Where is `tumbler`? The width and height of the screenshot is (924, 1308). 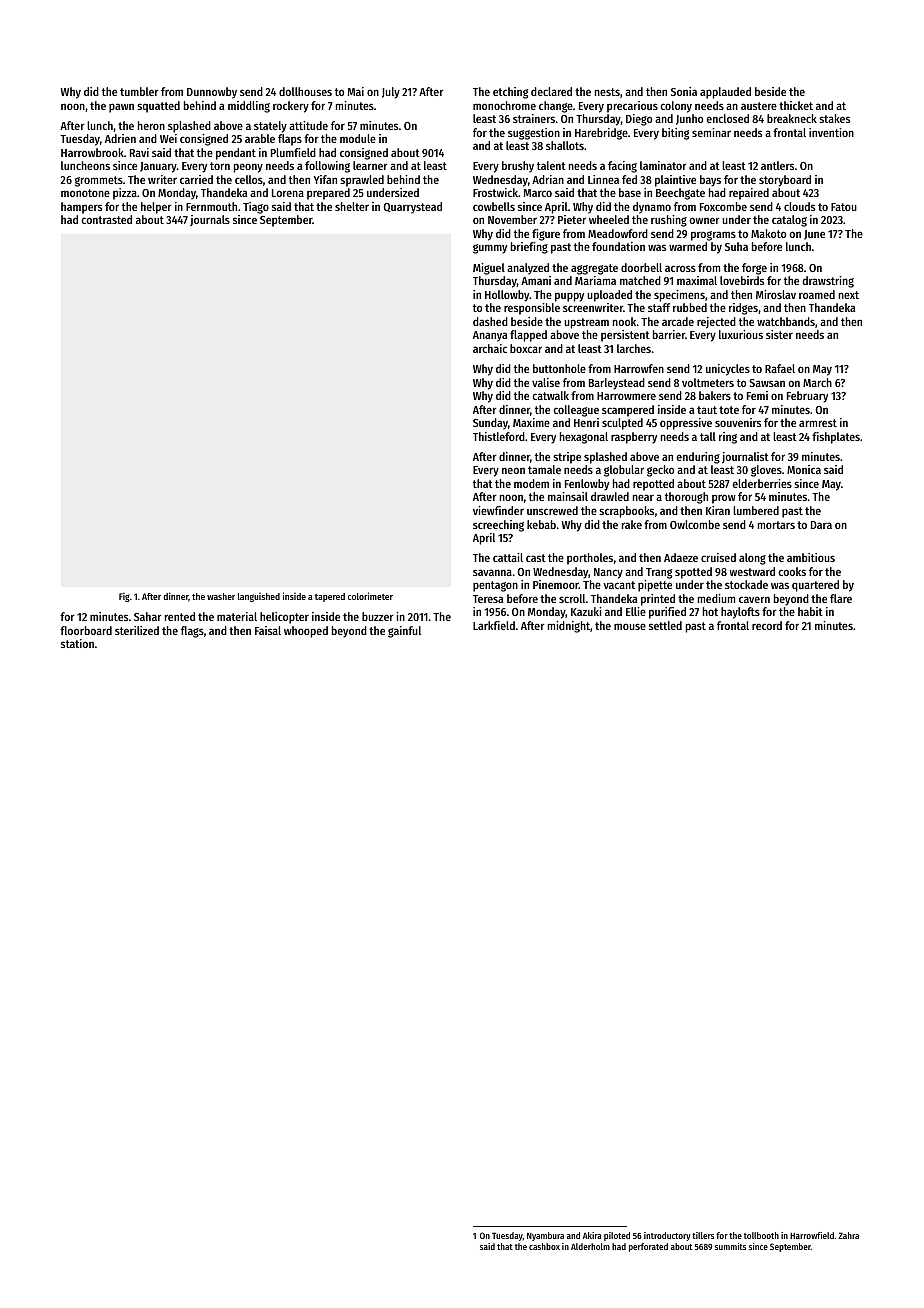 tumbler is located at coordinates (139, 91).
